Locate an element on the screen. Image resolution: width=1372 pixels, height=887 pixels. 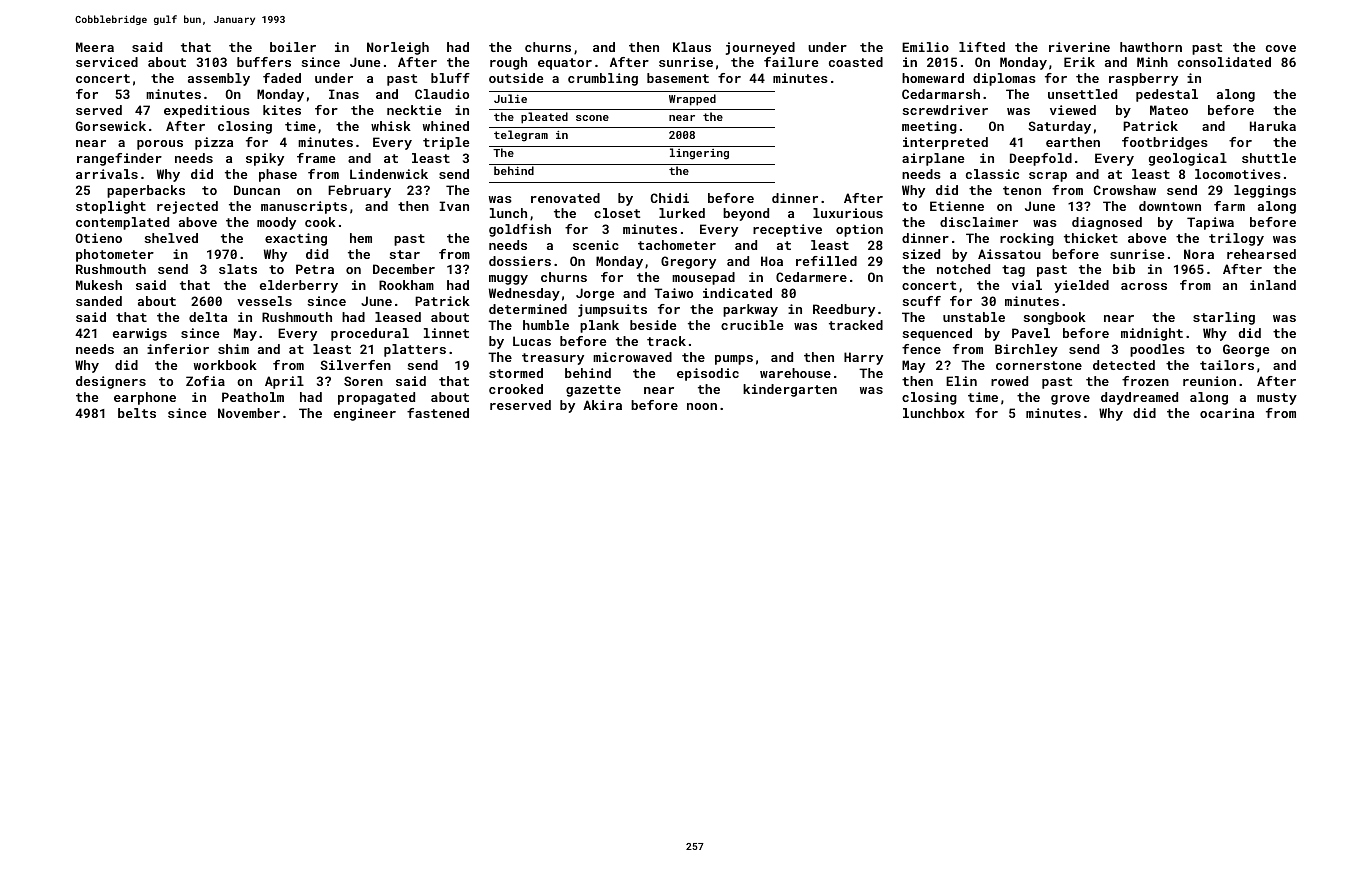
crucible is located at coordinates (752, 325).
